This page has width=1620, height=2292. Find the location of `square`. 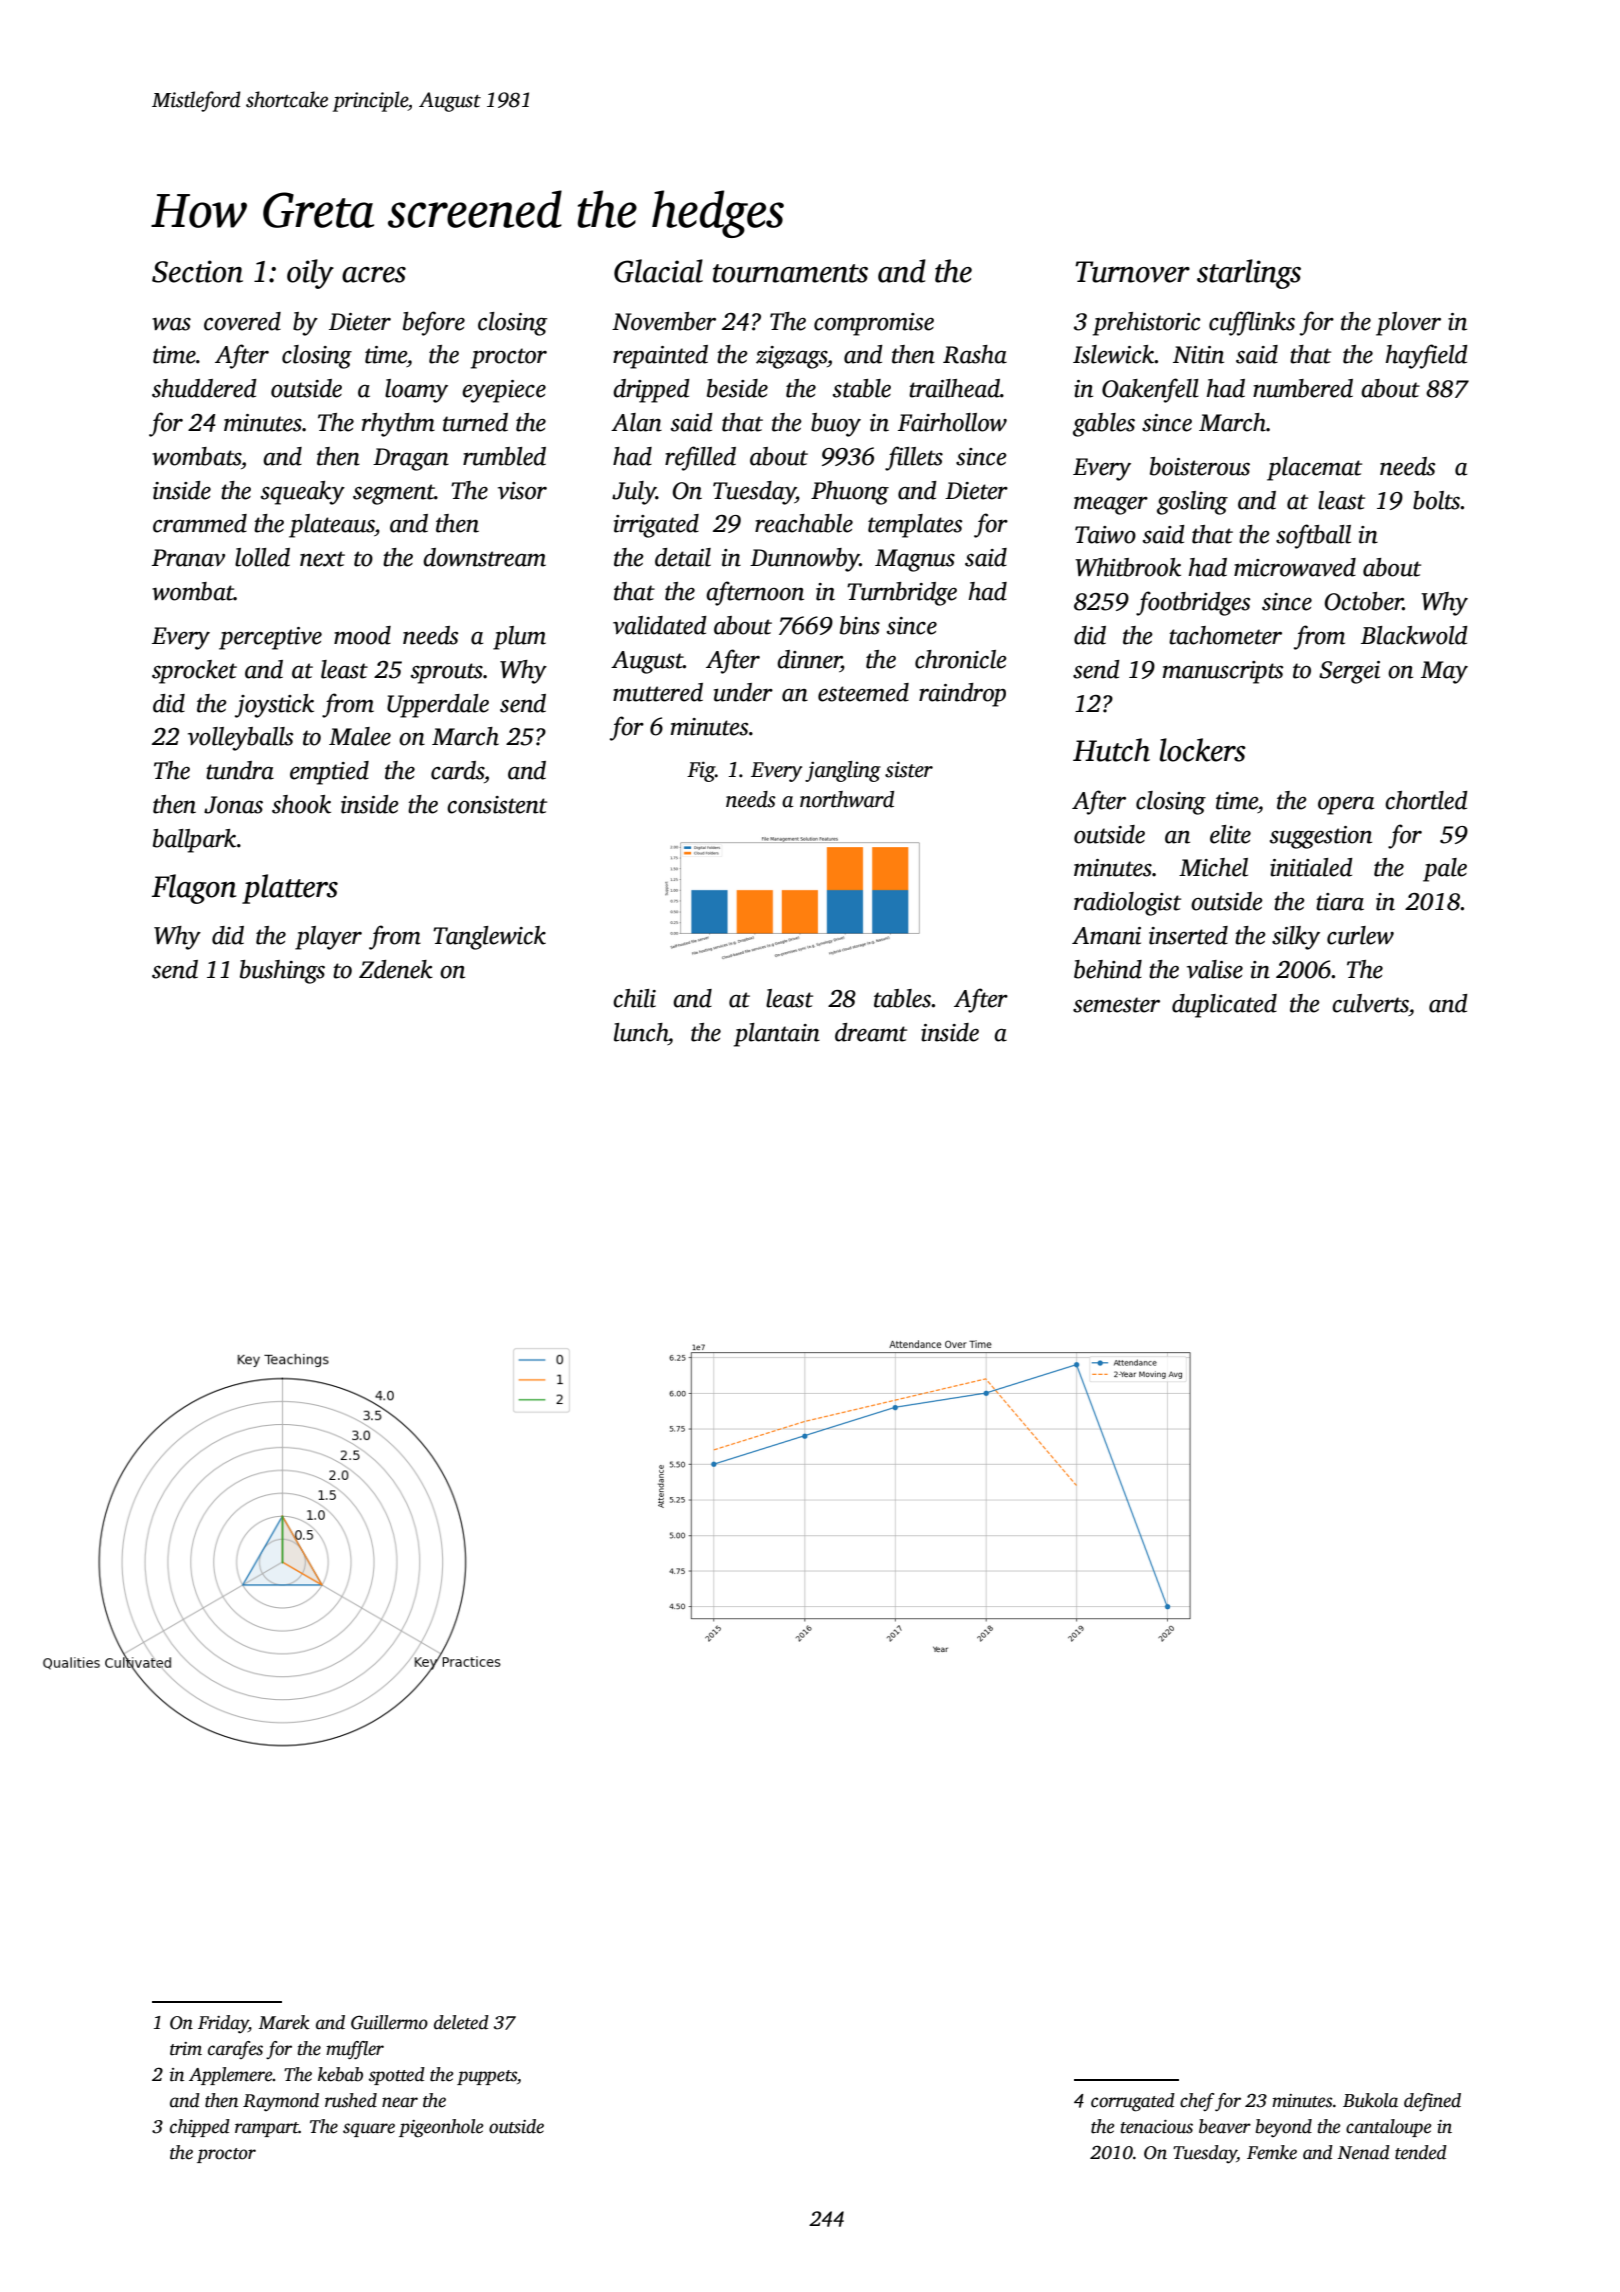

square is located at coordinates (369, 2130).
